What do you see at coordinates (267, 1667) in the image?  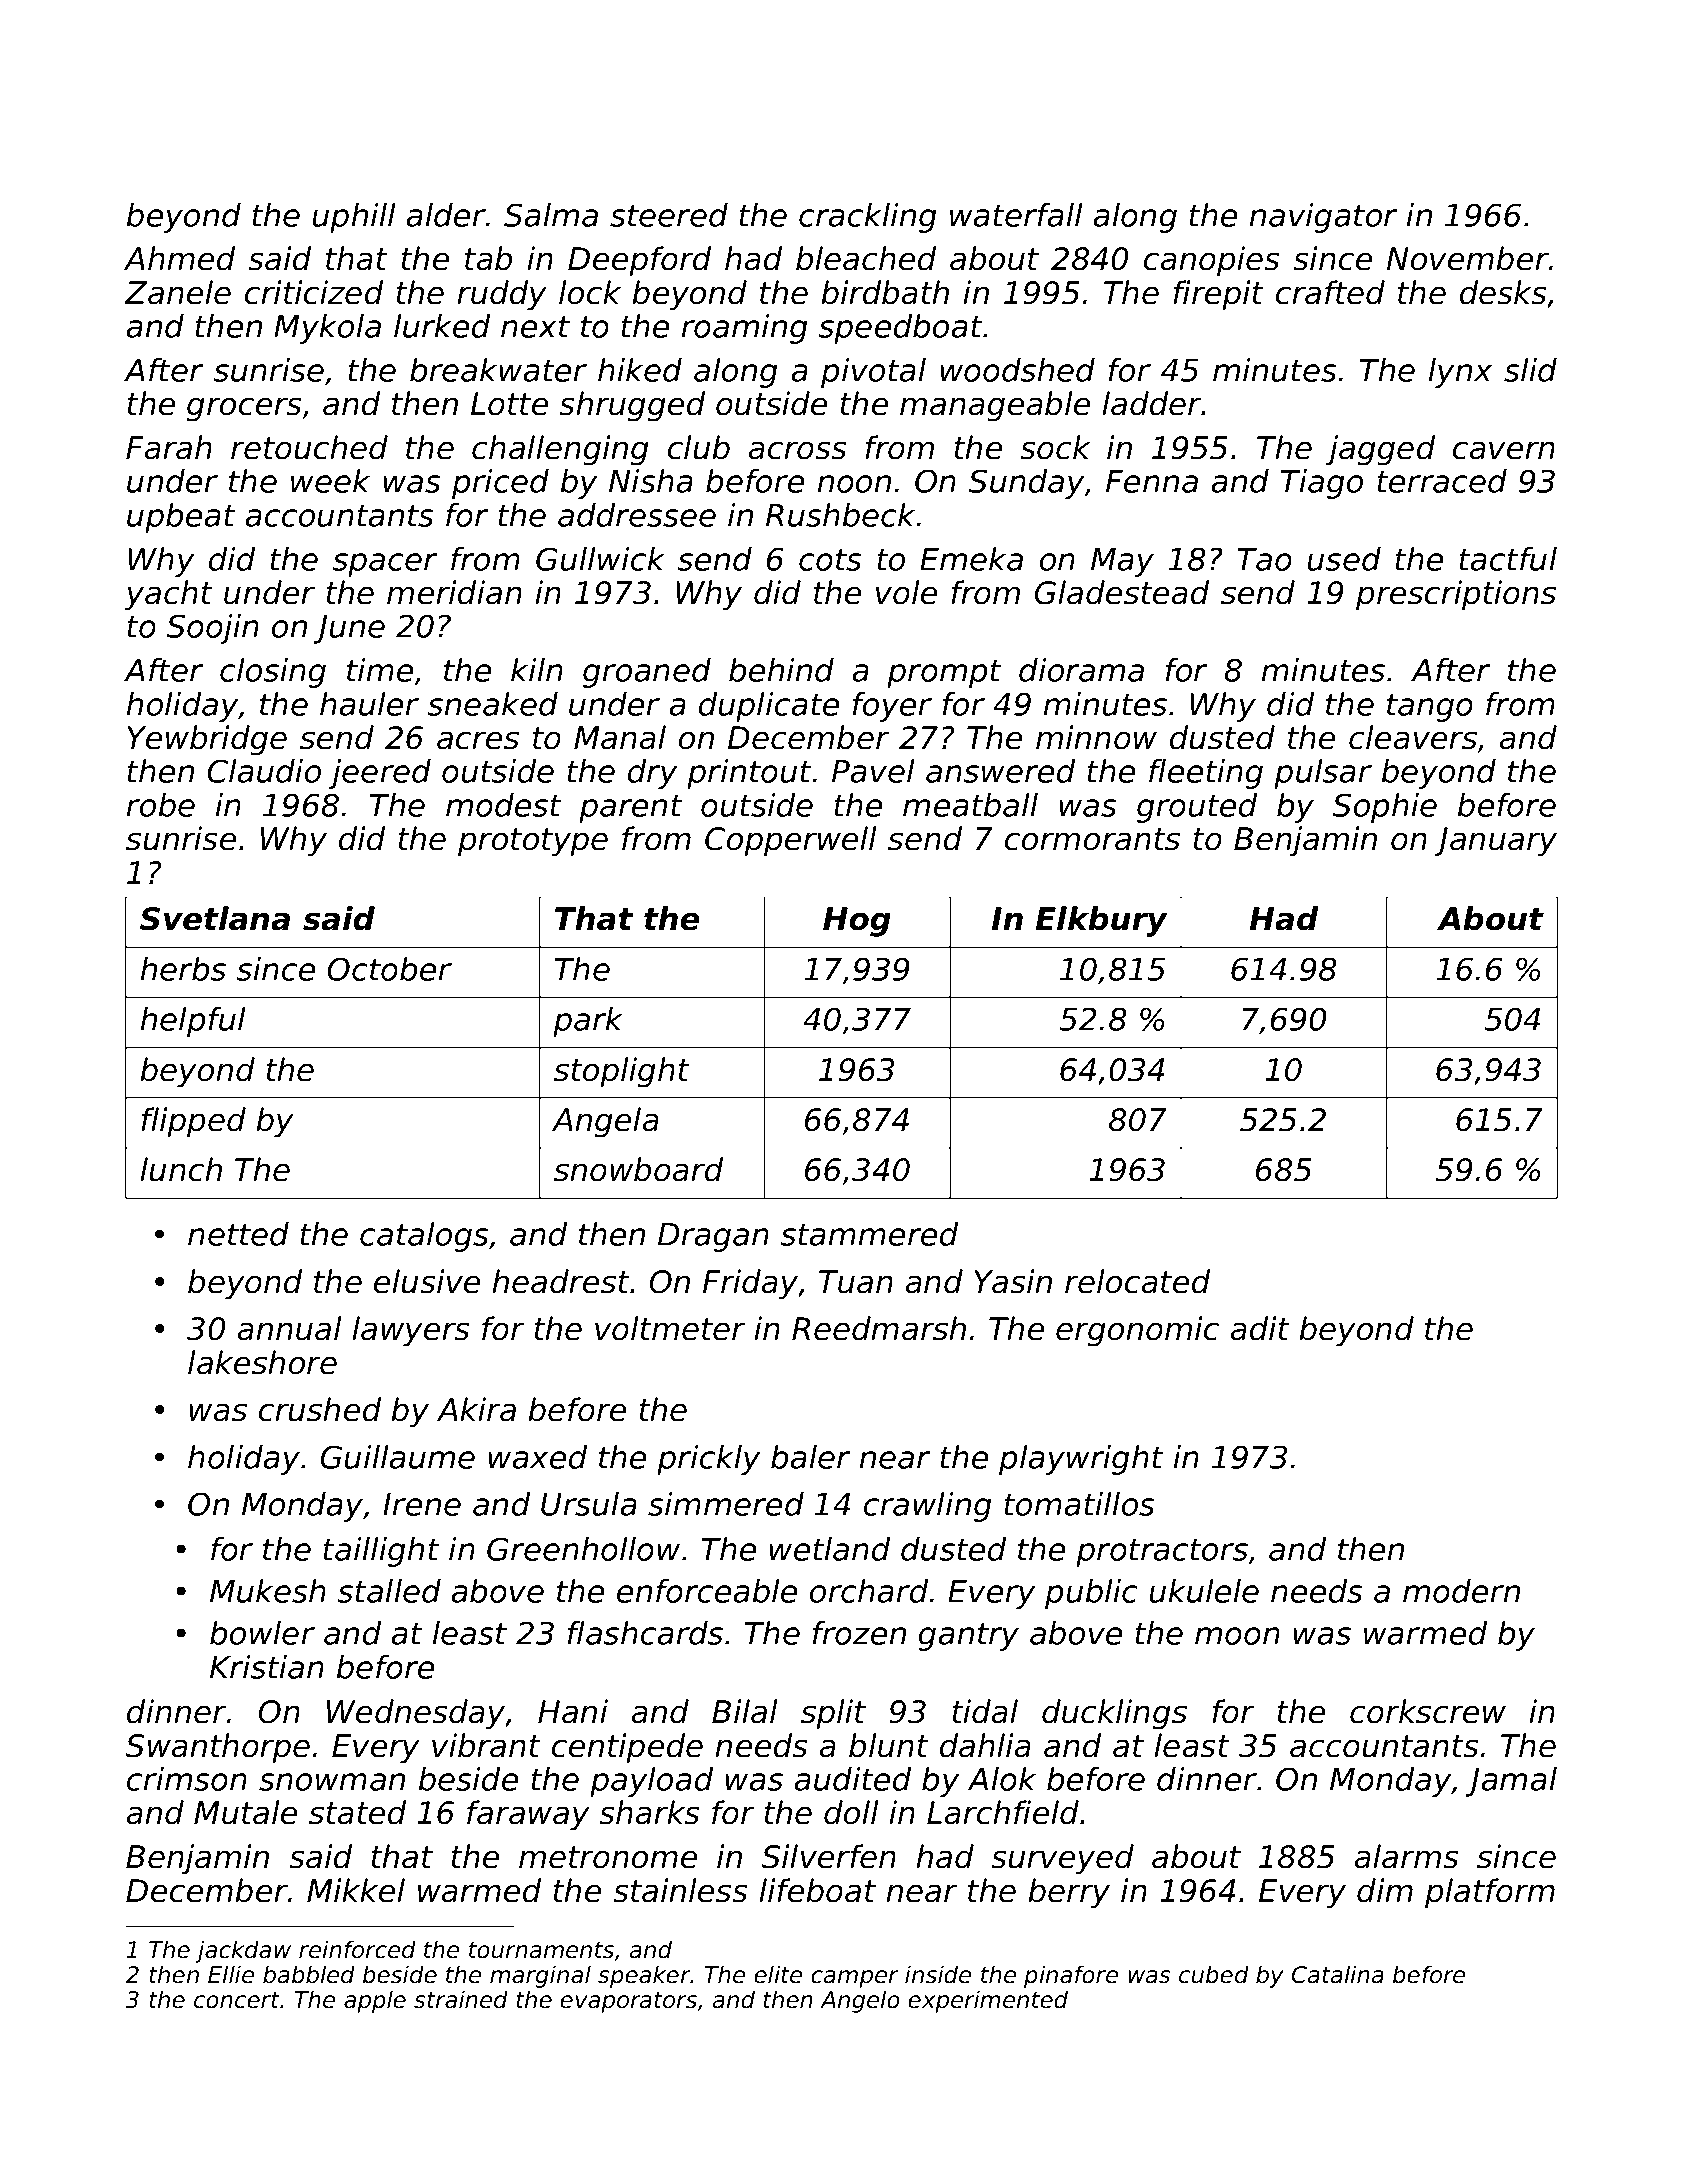 I see `Kristian` at bounding box center [267, 1667].
